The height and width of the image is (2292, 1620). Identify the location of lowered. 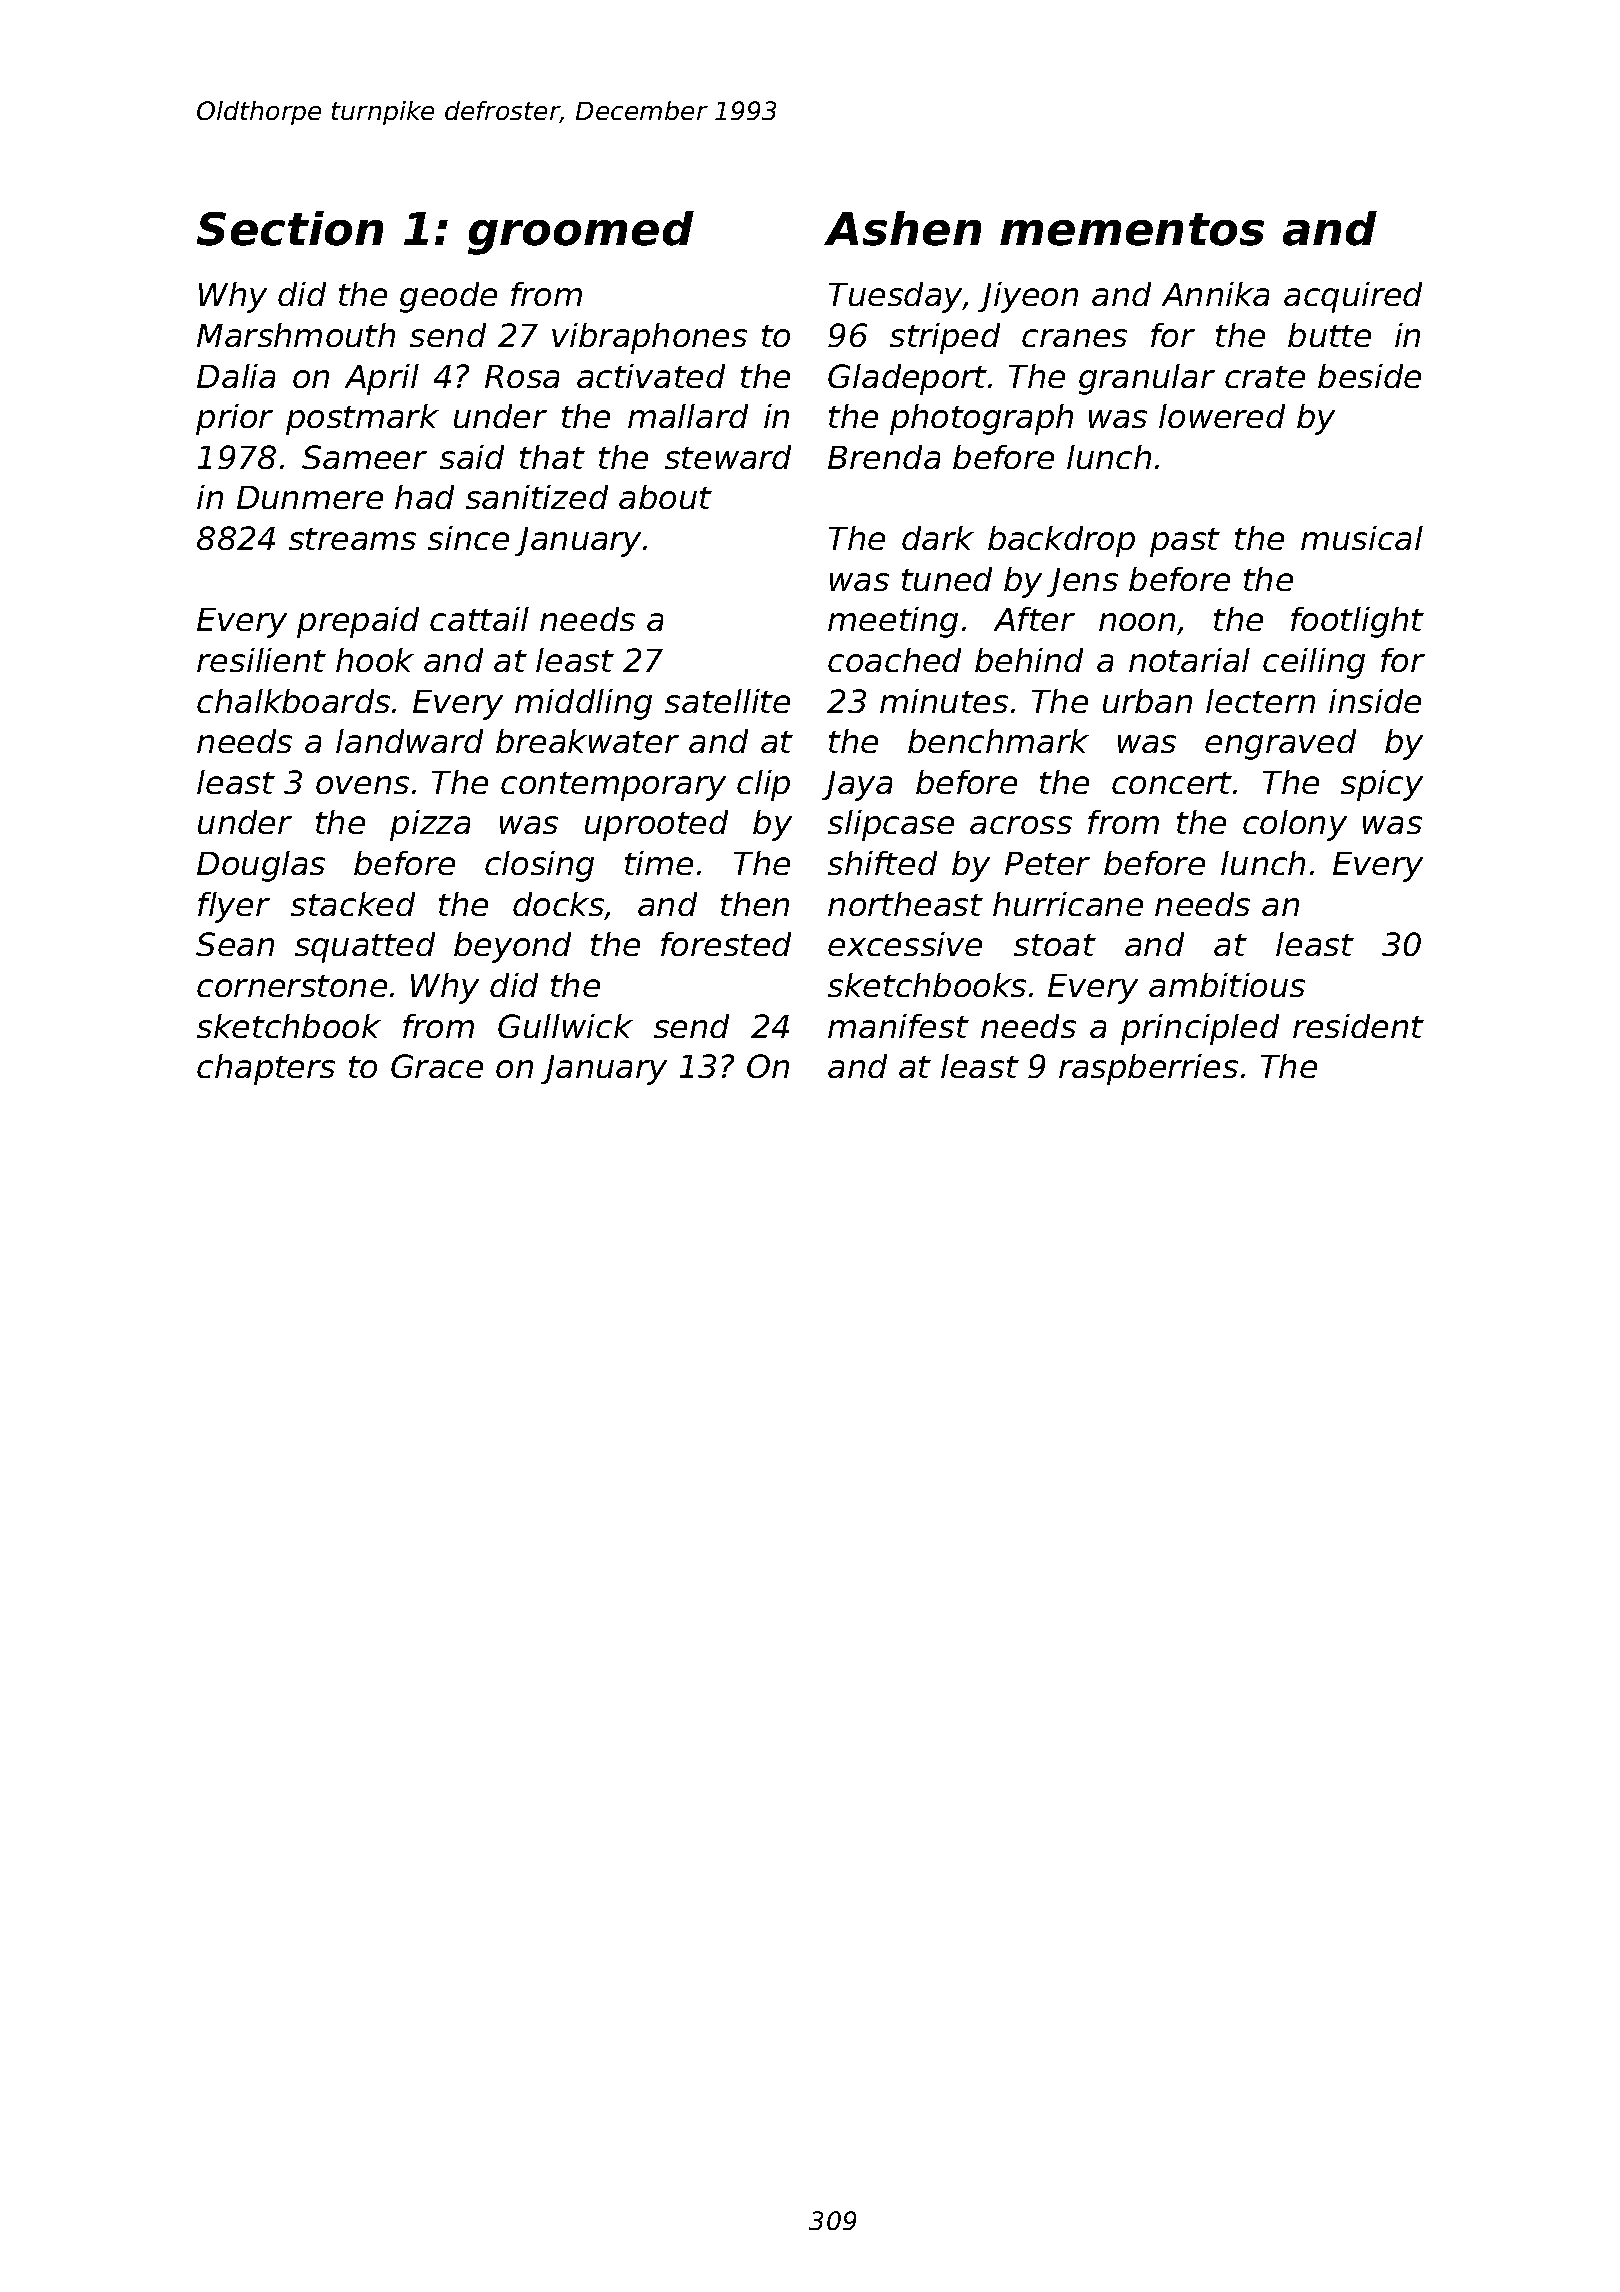
(1222, 416).
